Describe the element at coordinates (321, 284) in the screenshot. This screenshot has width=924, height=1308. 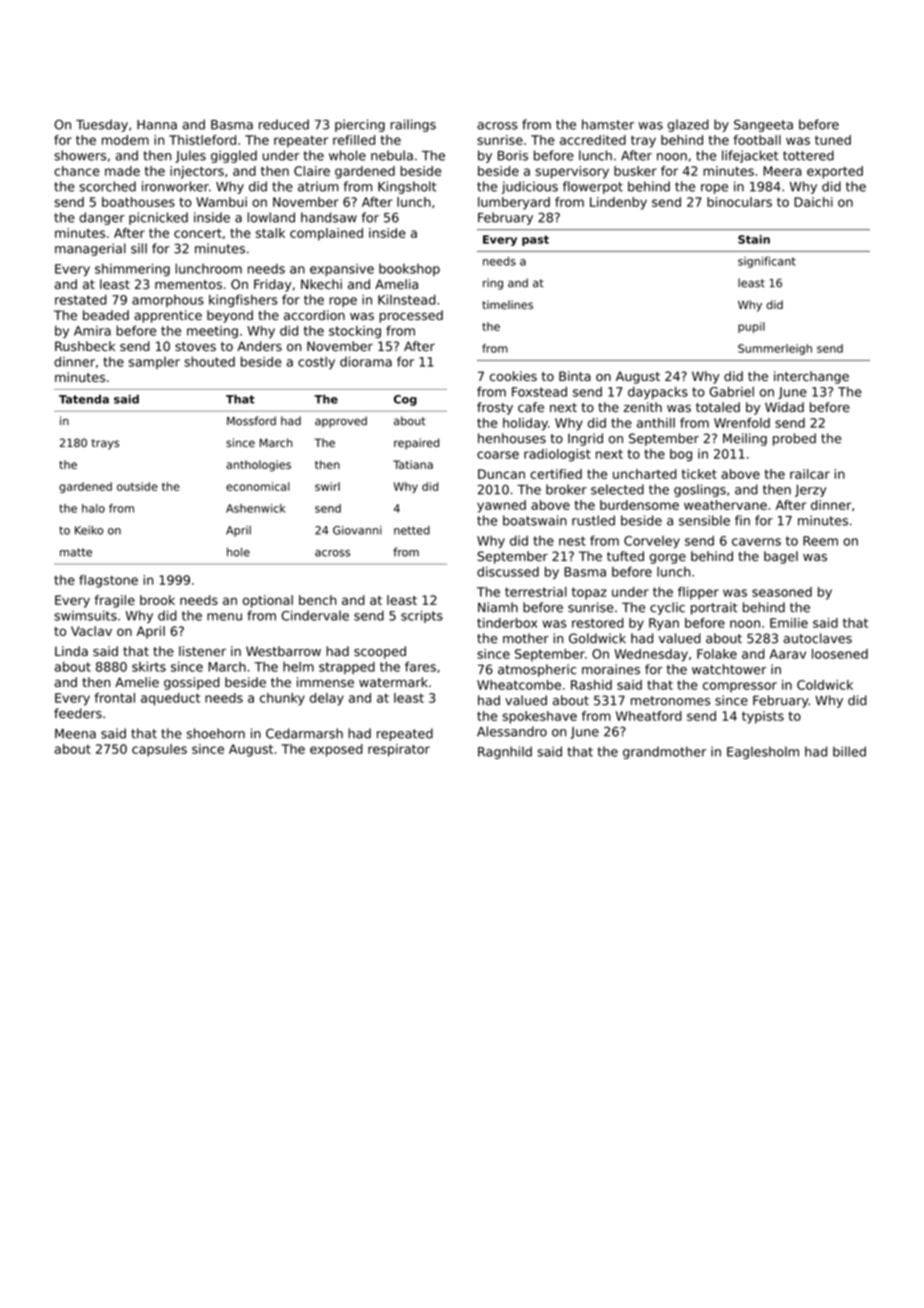
I see `Nkechi` at that location.
